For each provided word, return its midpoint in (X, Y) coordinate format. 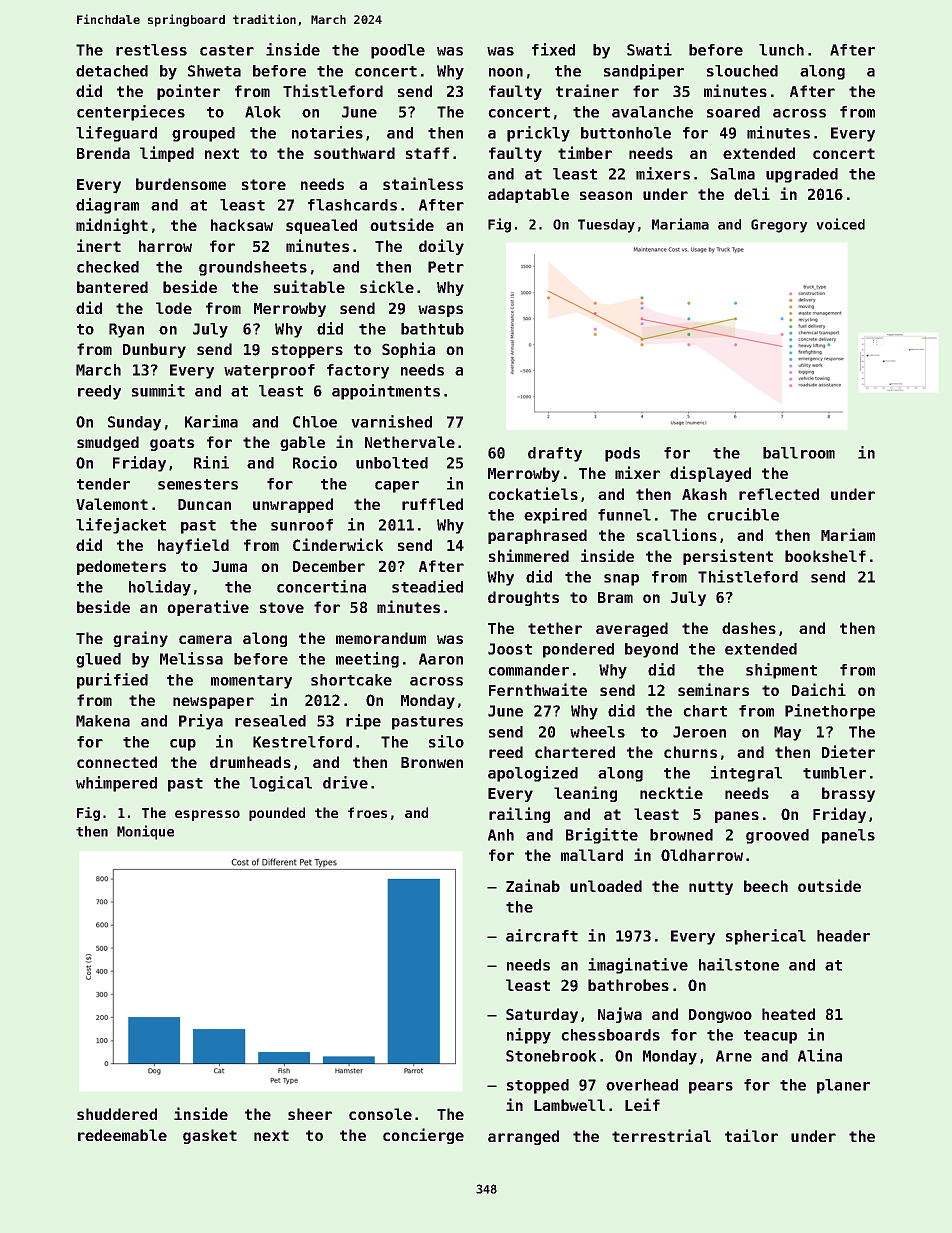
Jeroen (699, 732)
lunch (781, 50)
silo (446, 741)
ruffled (432, 504)
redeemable (122, 1135)
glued (98, 660)
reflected (779, 494)
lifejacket (121, 526)
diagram (107, 206)
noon (506, 72)
